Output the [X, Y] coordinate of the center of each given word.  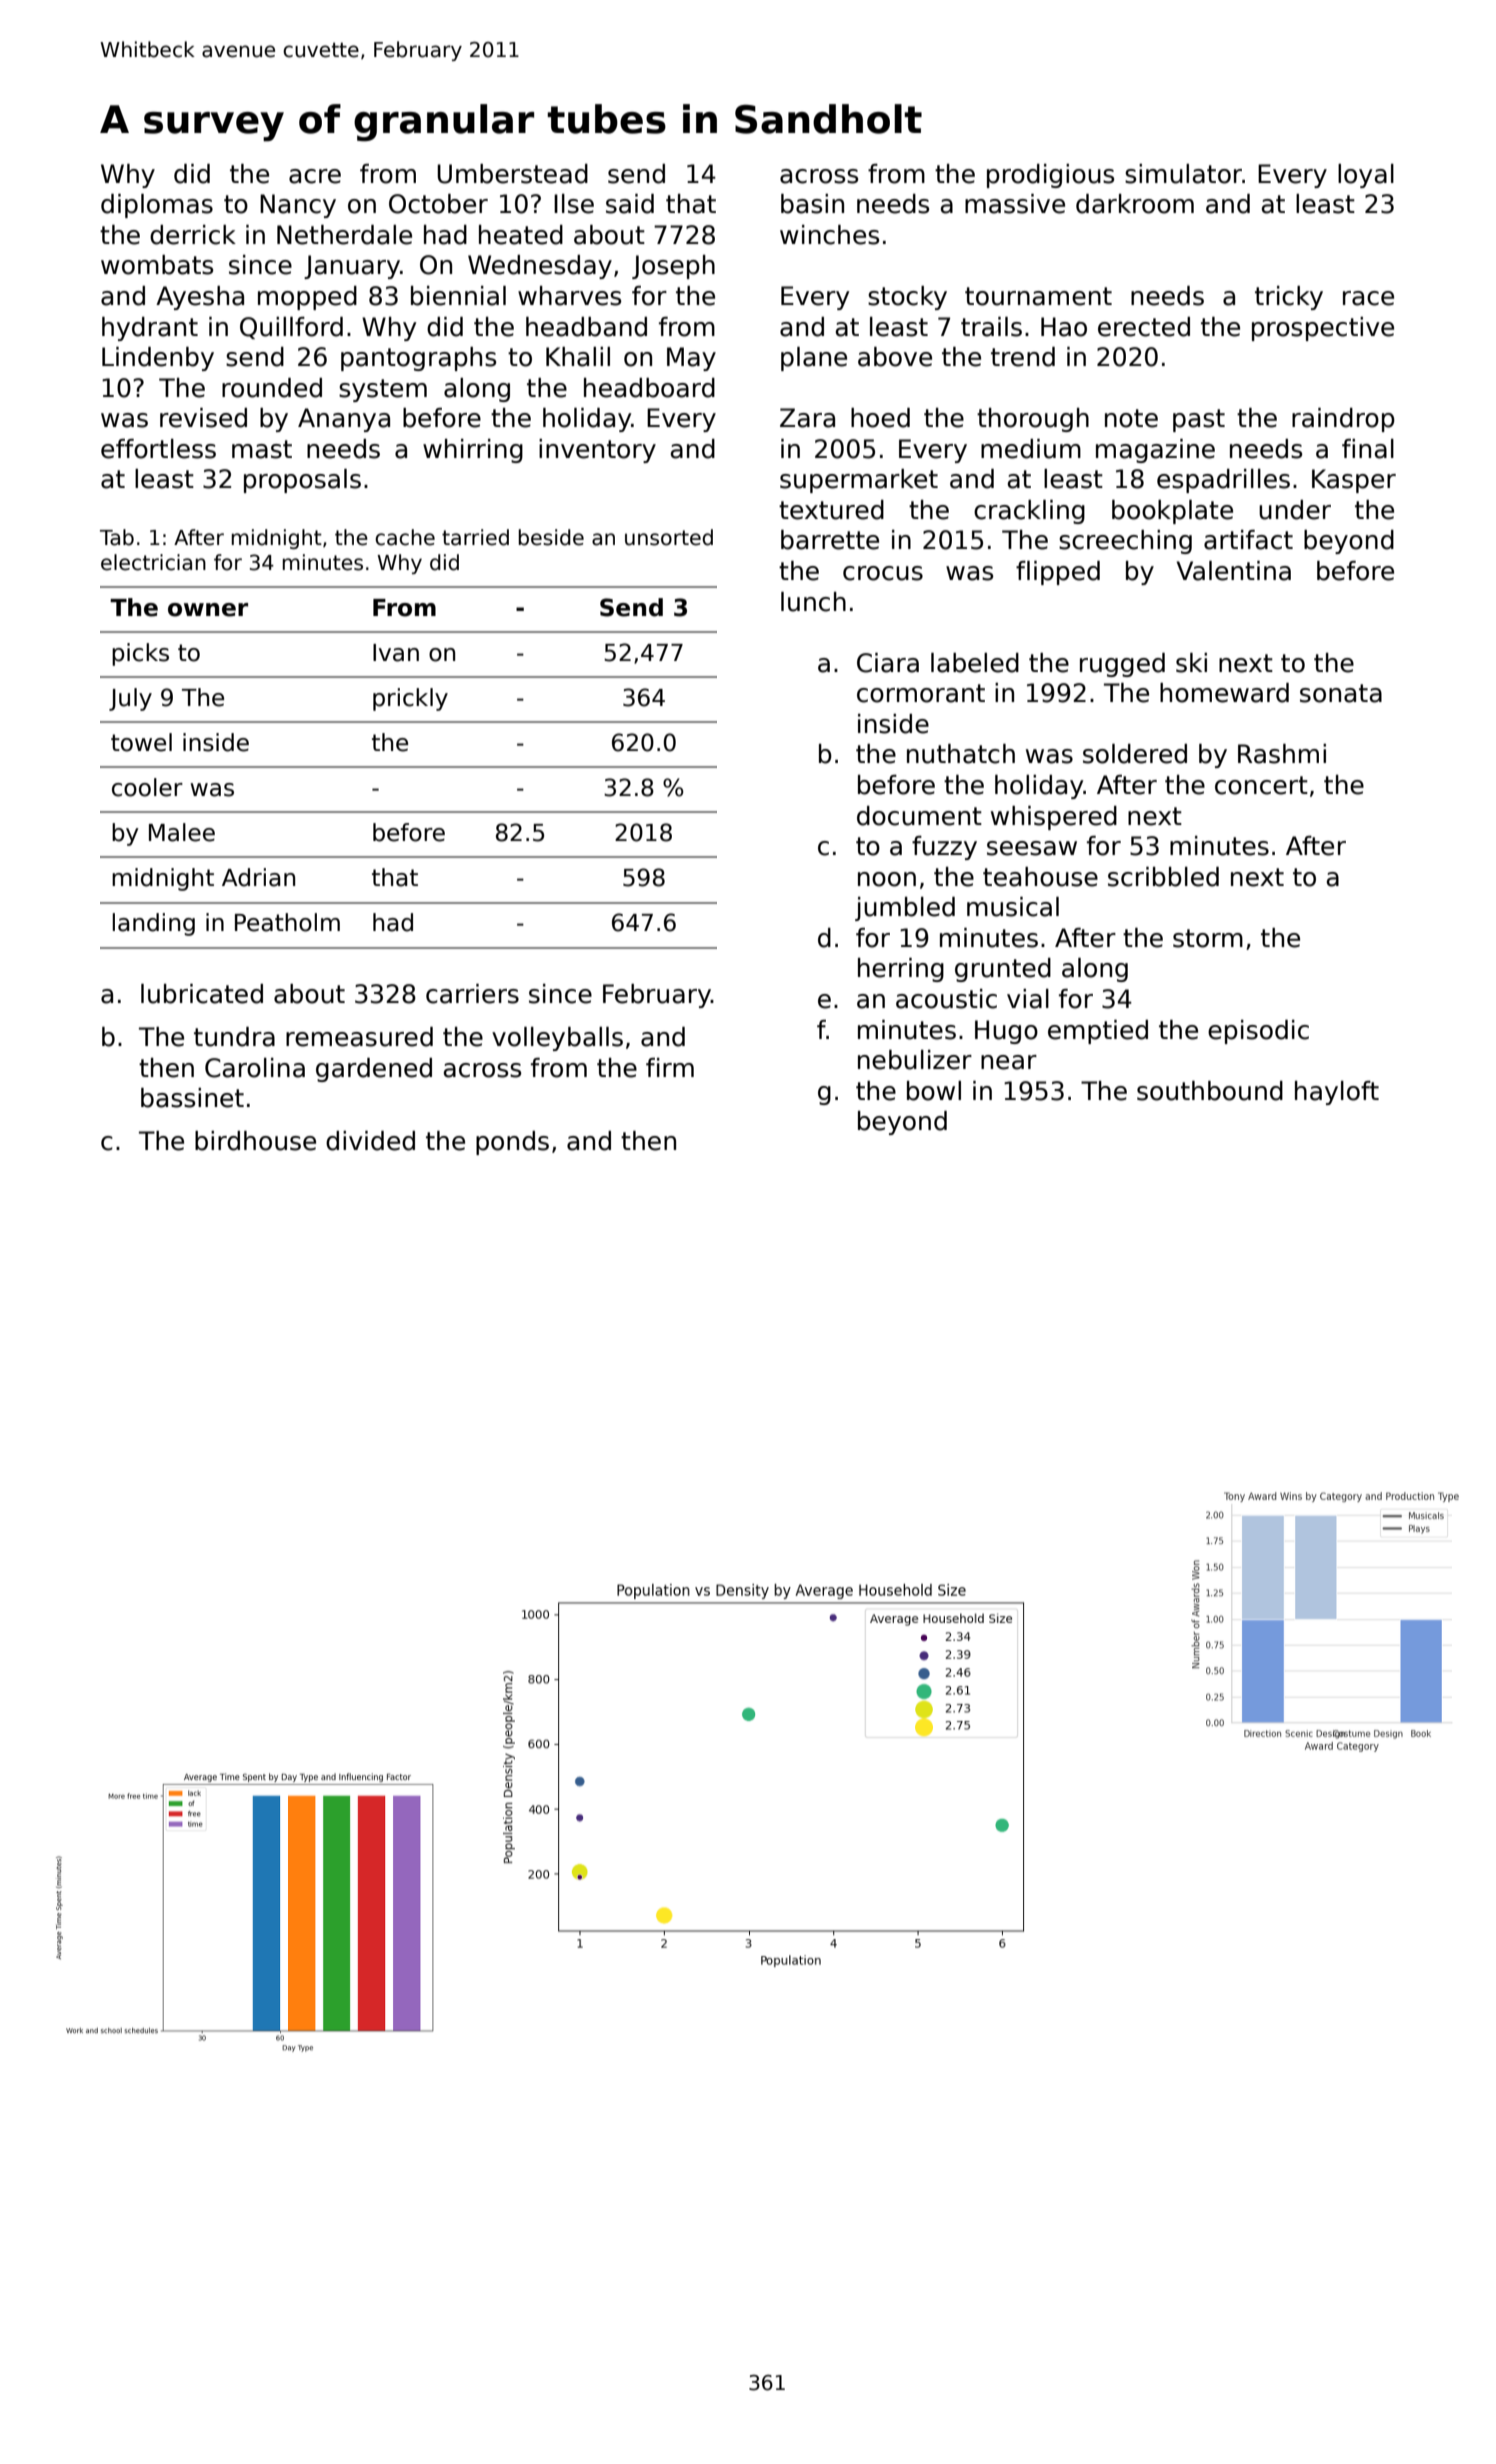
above [895, 357]
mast [262, 449]
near [1009, 1062]
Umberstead [512, 174]
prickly [410, 699]
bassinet [192, 1098]
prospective [1323, 329]
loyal [1366, 176]
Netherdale [344, 235]
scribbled [1163, 877]
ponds [512, 1143]
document [919, 816]
